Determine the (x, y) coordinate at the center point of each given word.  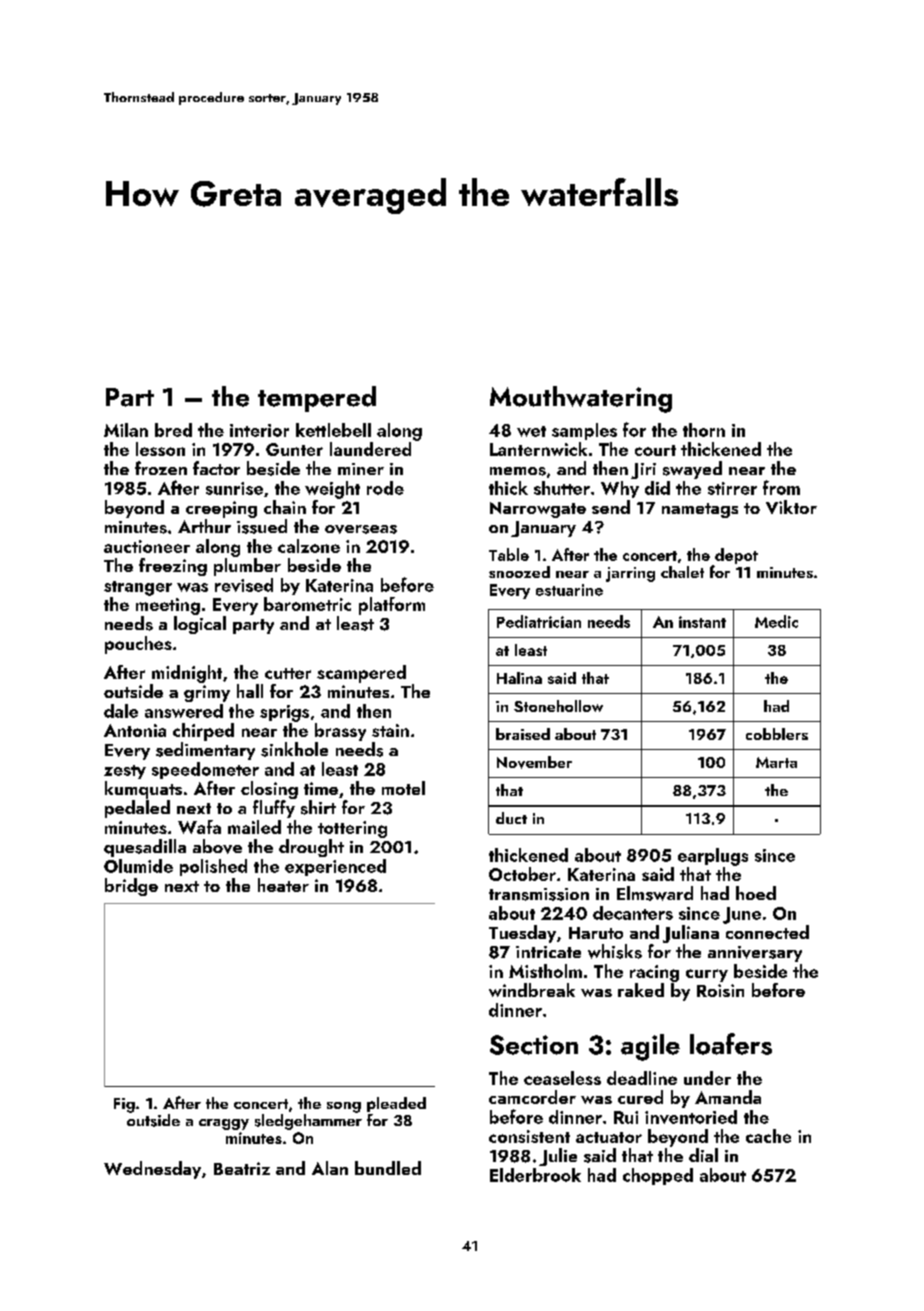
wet (531, 431)
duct (511, 818)
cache (768, 1136)
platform (392, 606)
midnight (187, 674)
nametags (700, 510)
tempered (317, 399)
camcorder (532, 1097)
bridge (131, 887)
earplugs (713, 857)
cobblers (777, 734)
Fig (124, 1105)
